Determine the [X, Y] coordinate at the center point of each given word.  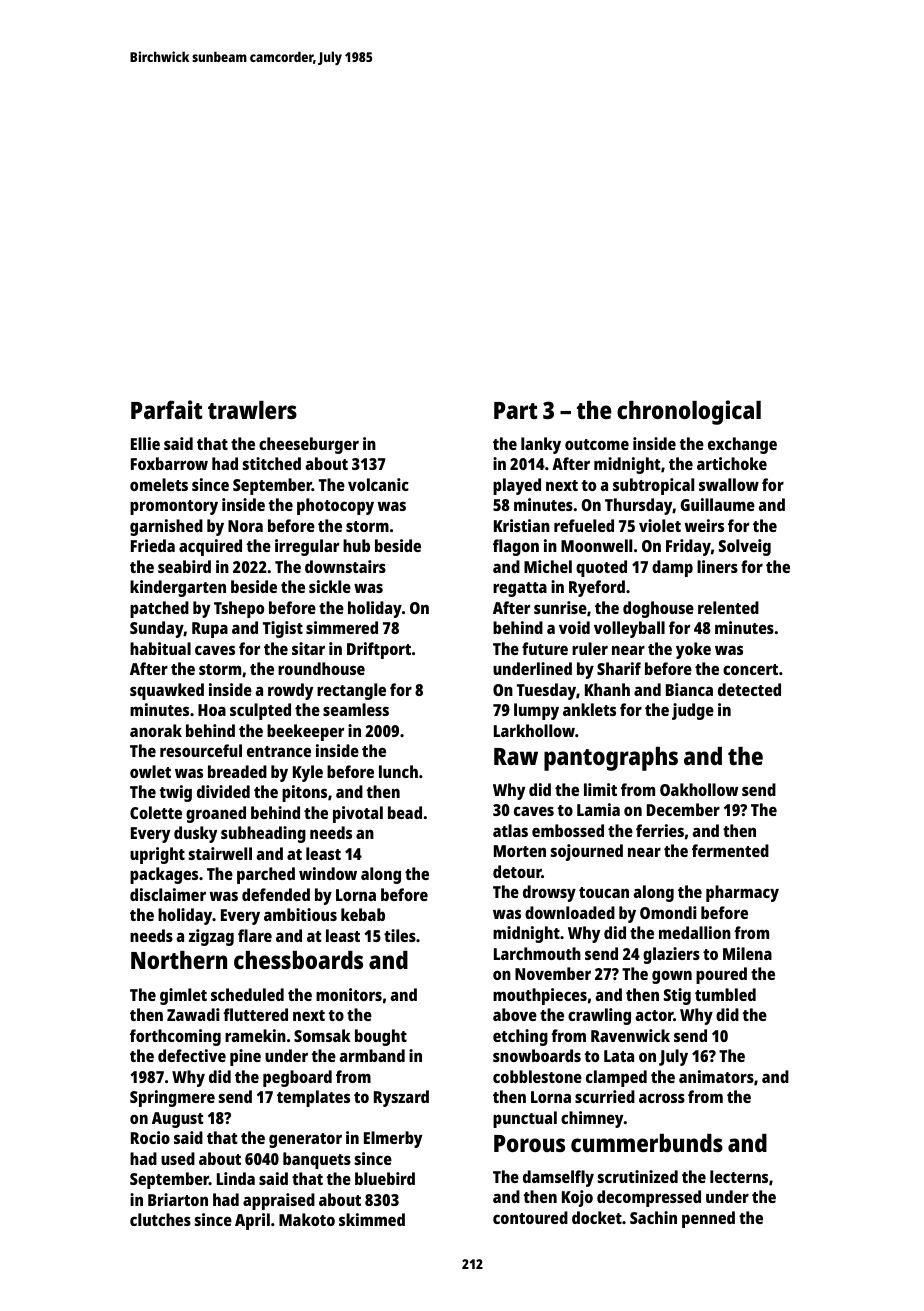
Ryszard [401, 1098]
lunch [398, 771]
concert [750, 669]
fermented [730, 850]
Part [515, 410]
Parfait [166, 409]
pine [245, 1057]
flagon [516, 547]
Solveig [745, 547]
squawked [167, 691]
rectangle [351, 691]
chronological [689, 412]
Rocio [150, 1137]
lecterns [739, 1176]
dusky [195, 834]
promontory [174, 507]
